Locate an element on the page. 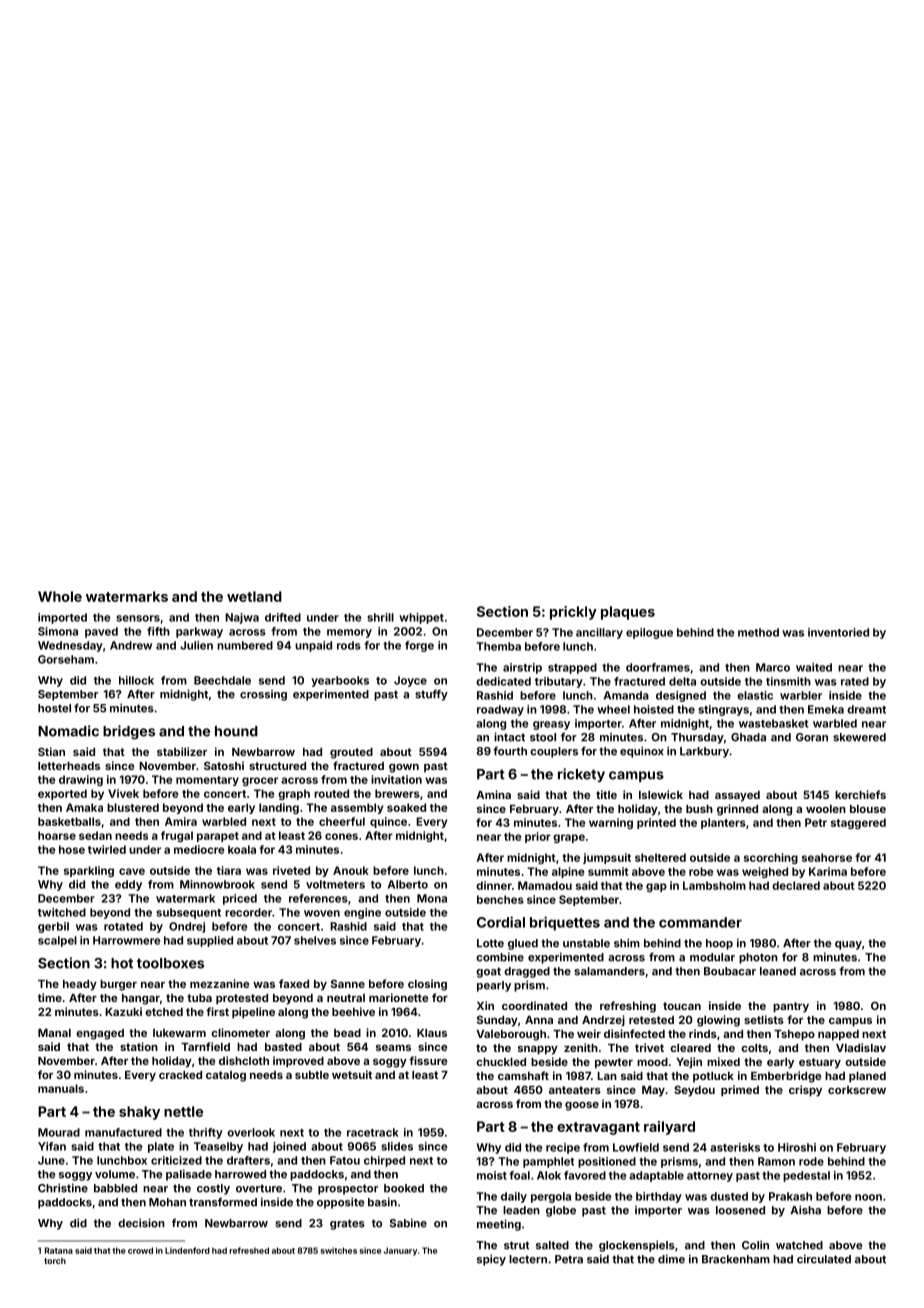 This image has height=1308, width=924. bush is located at coordinates (699, 809).
